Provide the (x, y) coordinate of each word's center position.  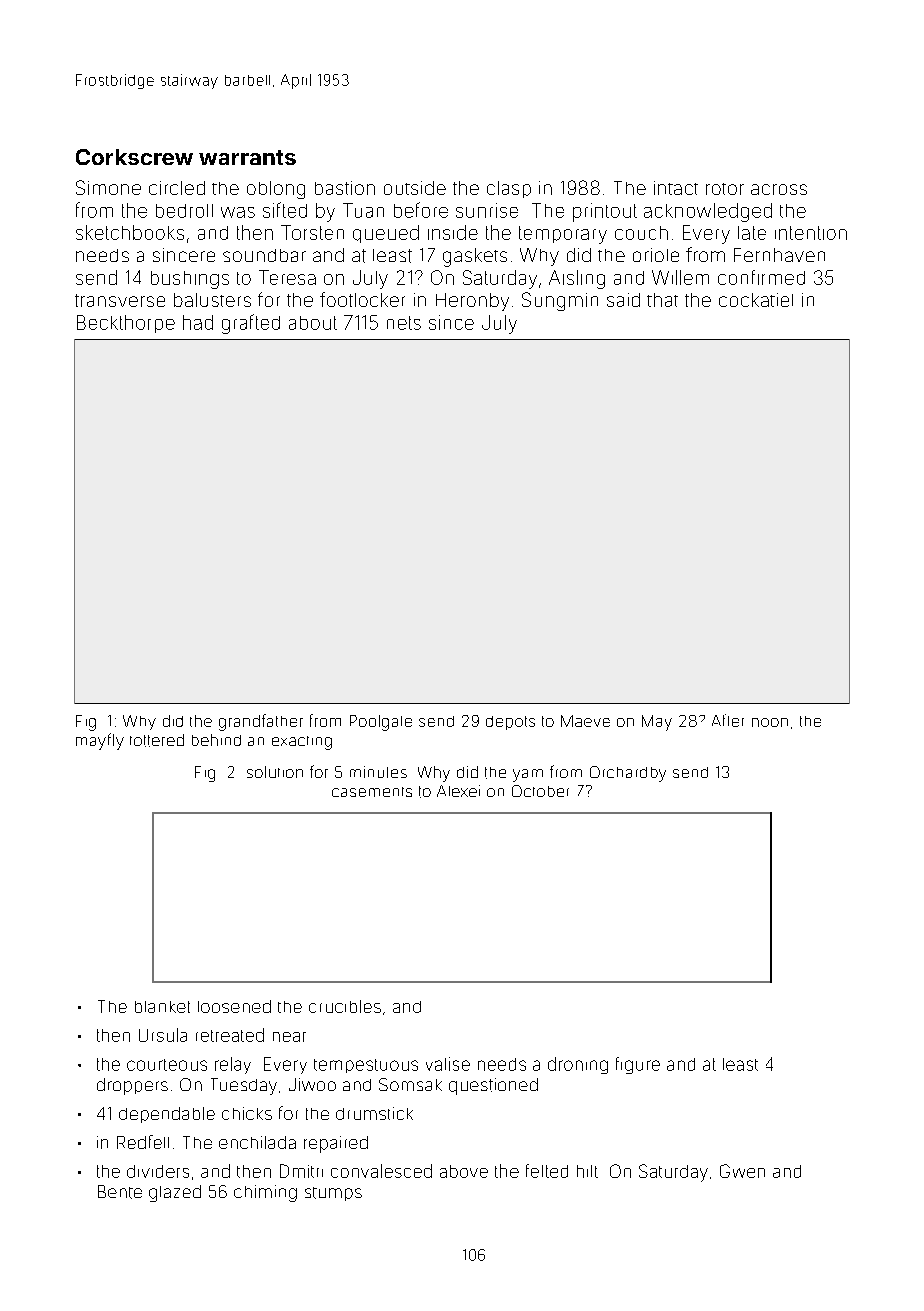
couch (641, 233)
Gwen (742, 1171)
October (540, 791)
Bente (120, 1192)
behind (216, 740)
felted (547, 1171)
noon (770, 722)
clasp (509, 189)
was (238, 212)
